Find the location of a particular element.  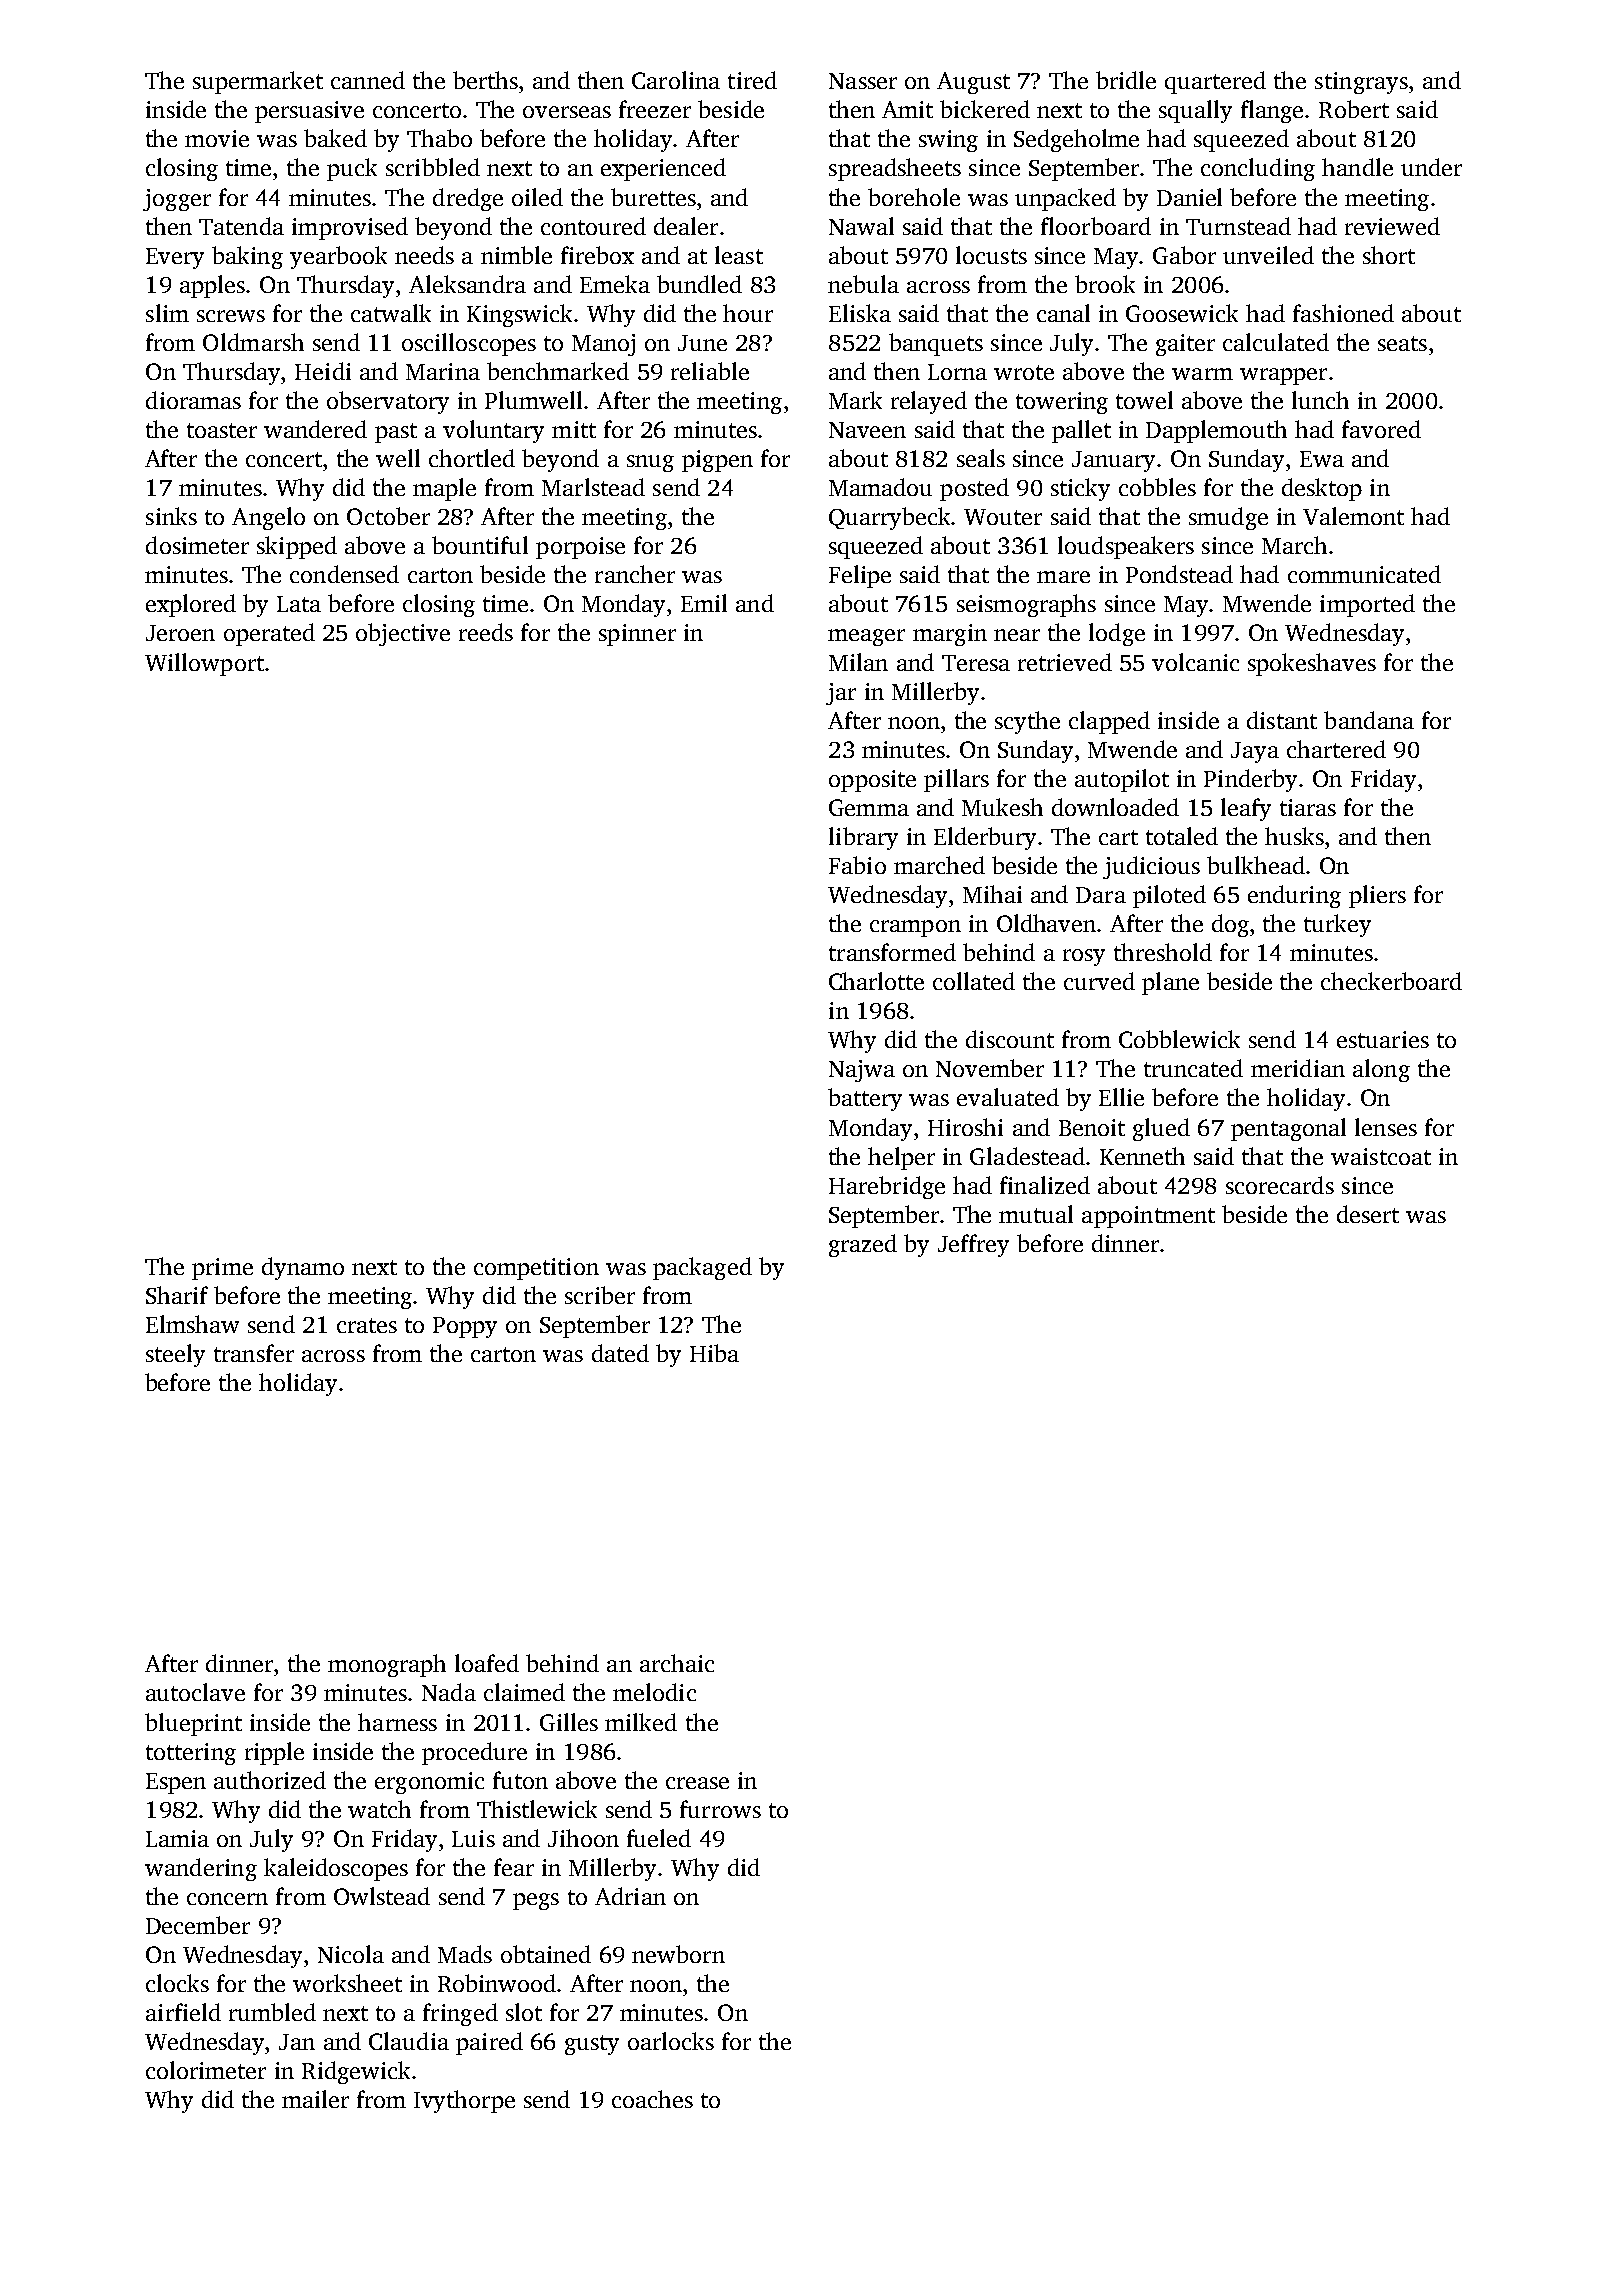

calculated is located at coordinates (1276, 342).
